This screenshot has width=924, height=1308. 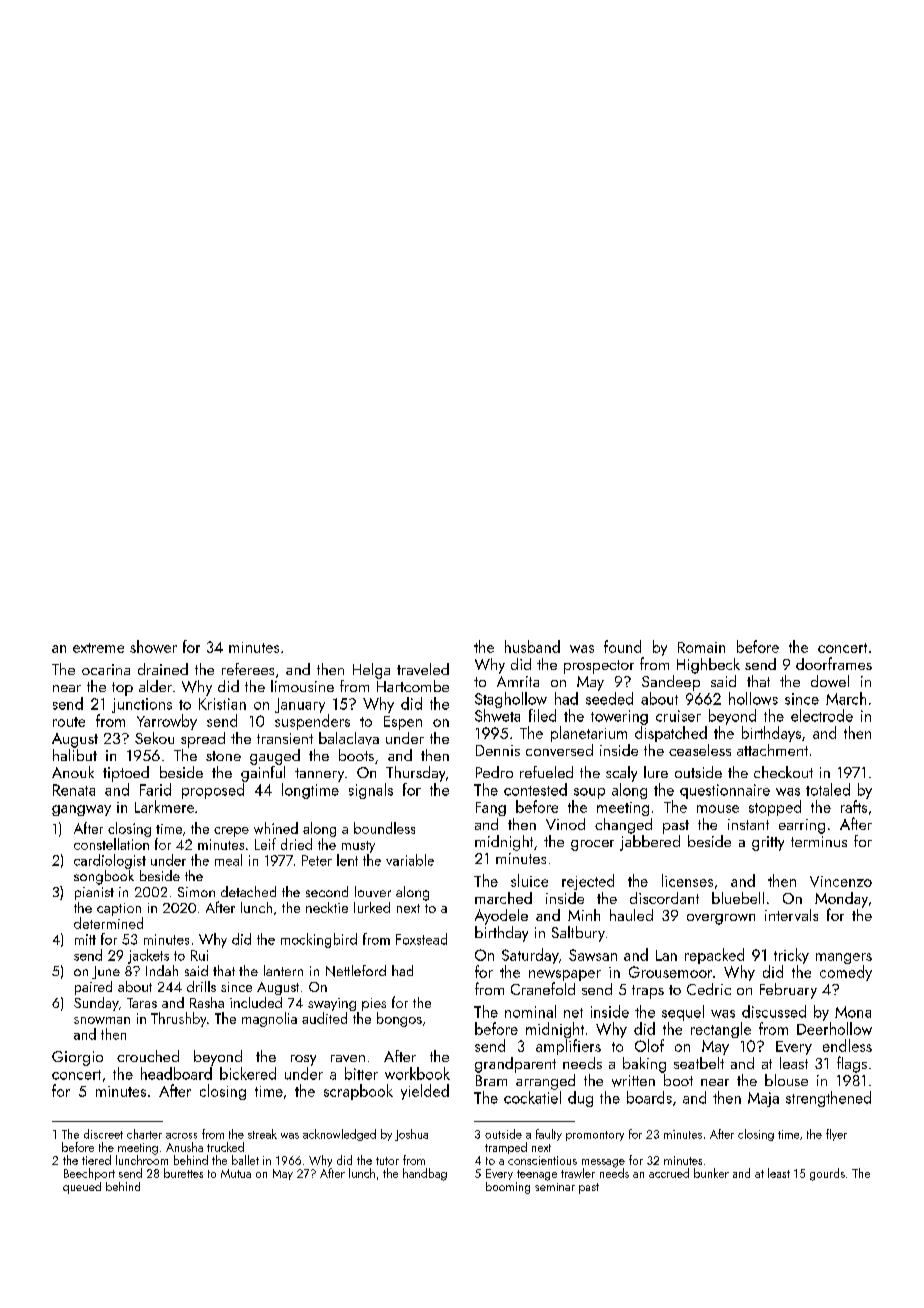 What do you see at coordinates (371, 671) in the screenshot?
I see `Helga` at bounding box center [371, 671].
